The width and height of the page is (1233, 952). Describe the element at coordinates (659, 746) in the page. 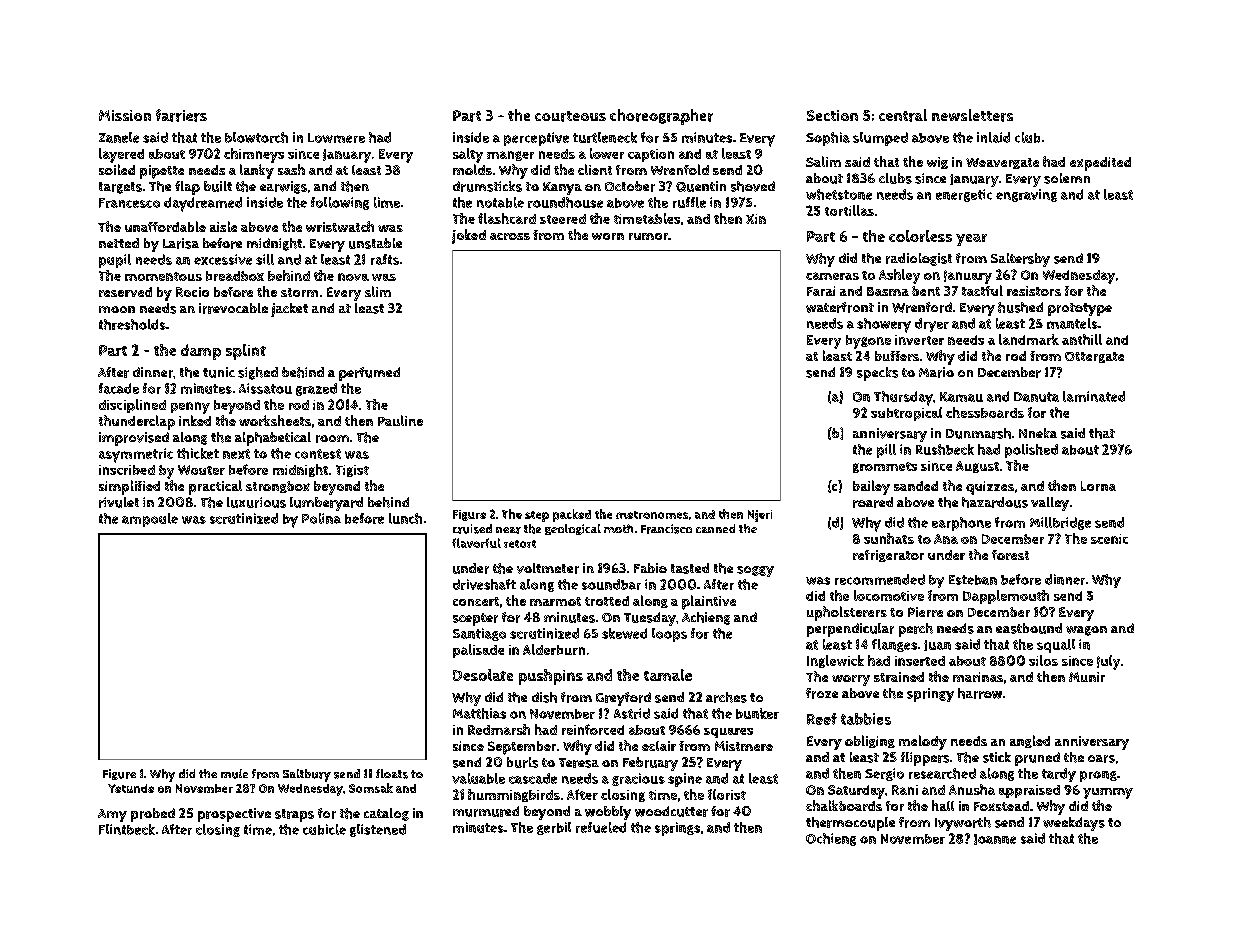

I see `eclair` at that location.
